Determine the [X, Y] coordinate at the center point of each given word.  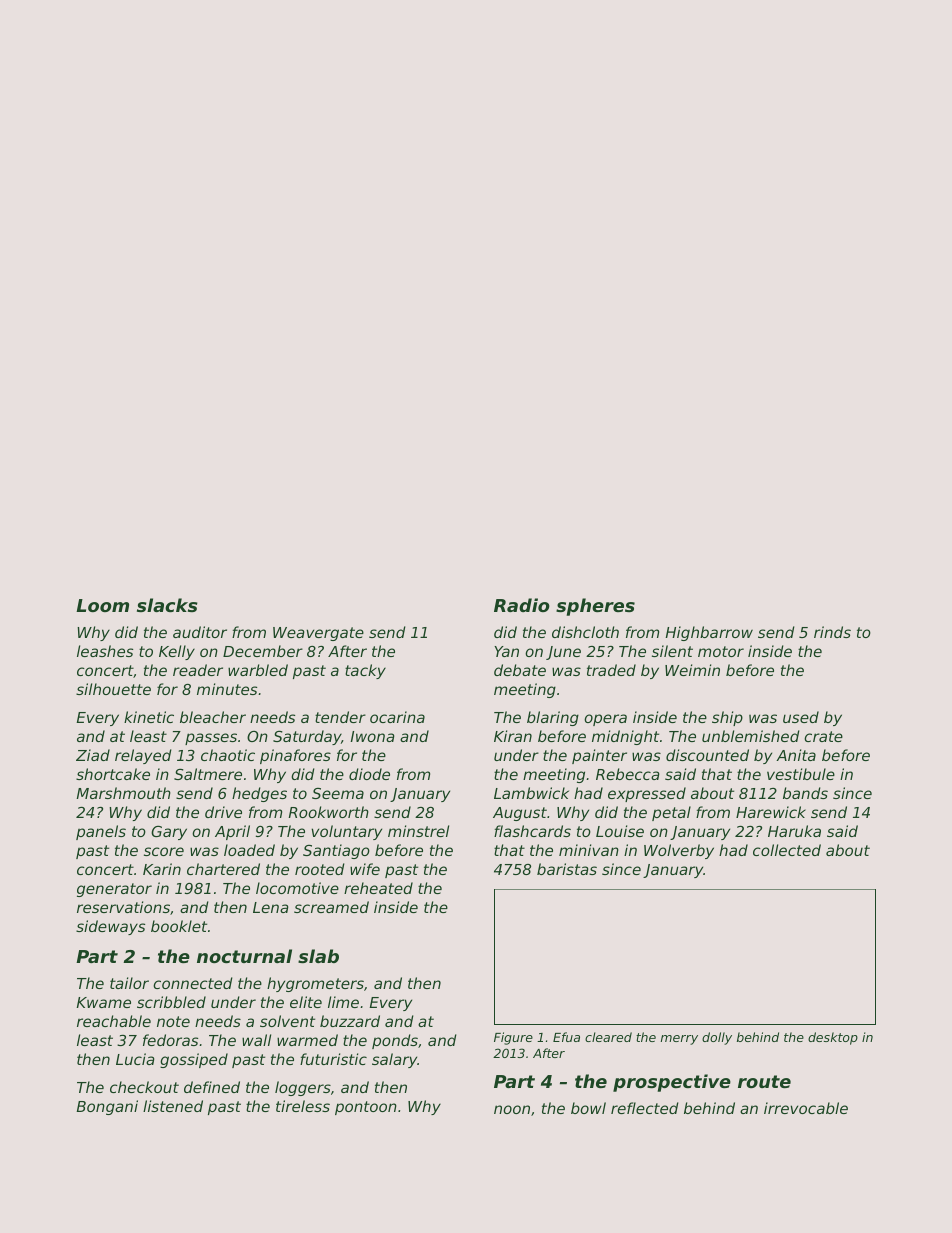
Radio [522, 605]
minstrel [418, 831]
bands [805, 793]
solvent [287, 1021]
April [232, 832]
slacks [167, 605]
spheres [595, 607]
